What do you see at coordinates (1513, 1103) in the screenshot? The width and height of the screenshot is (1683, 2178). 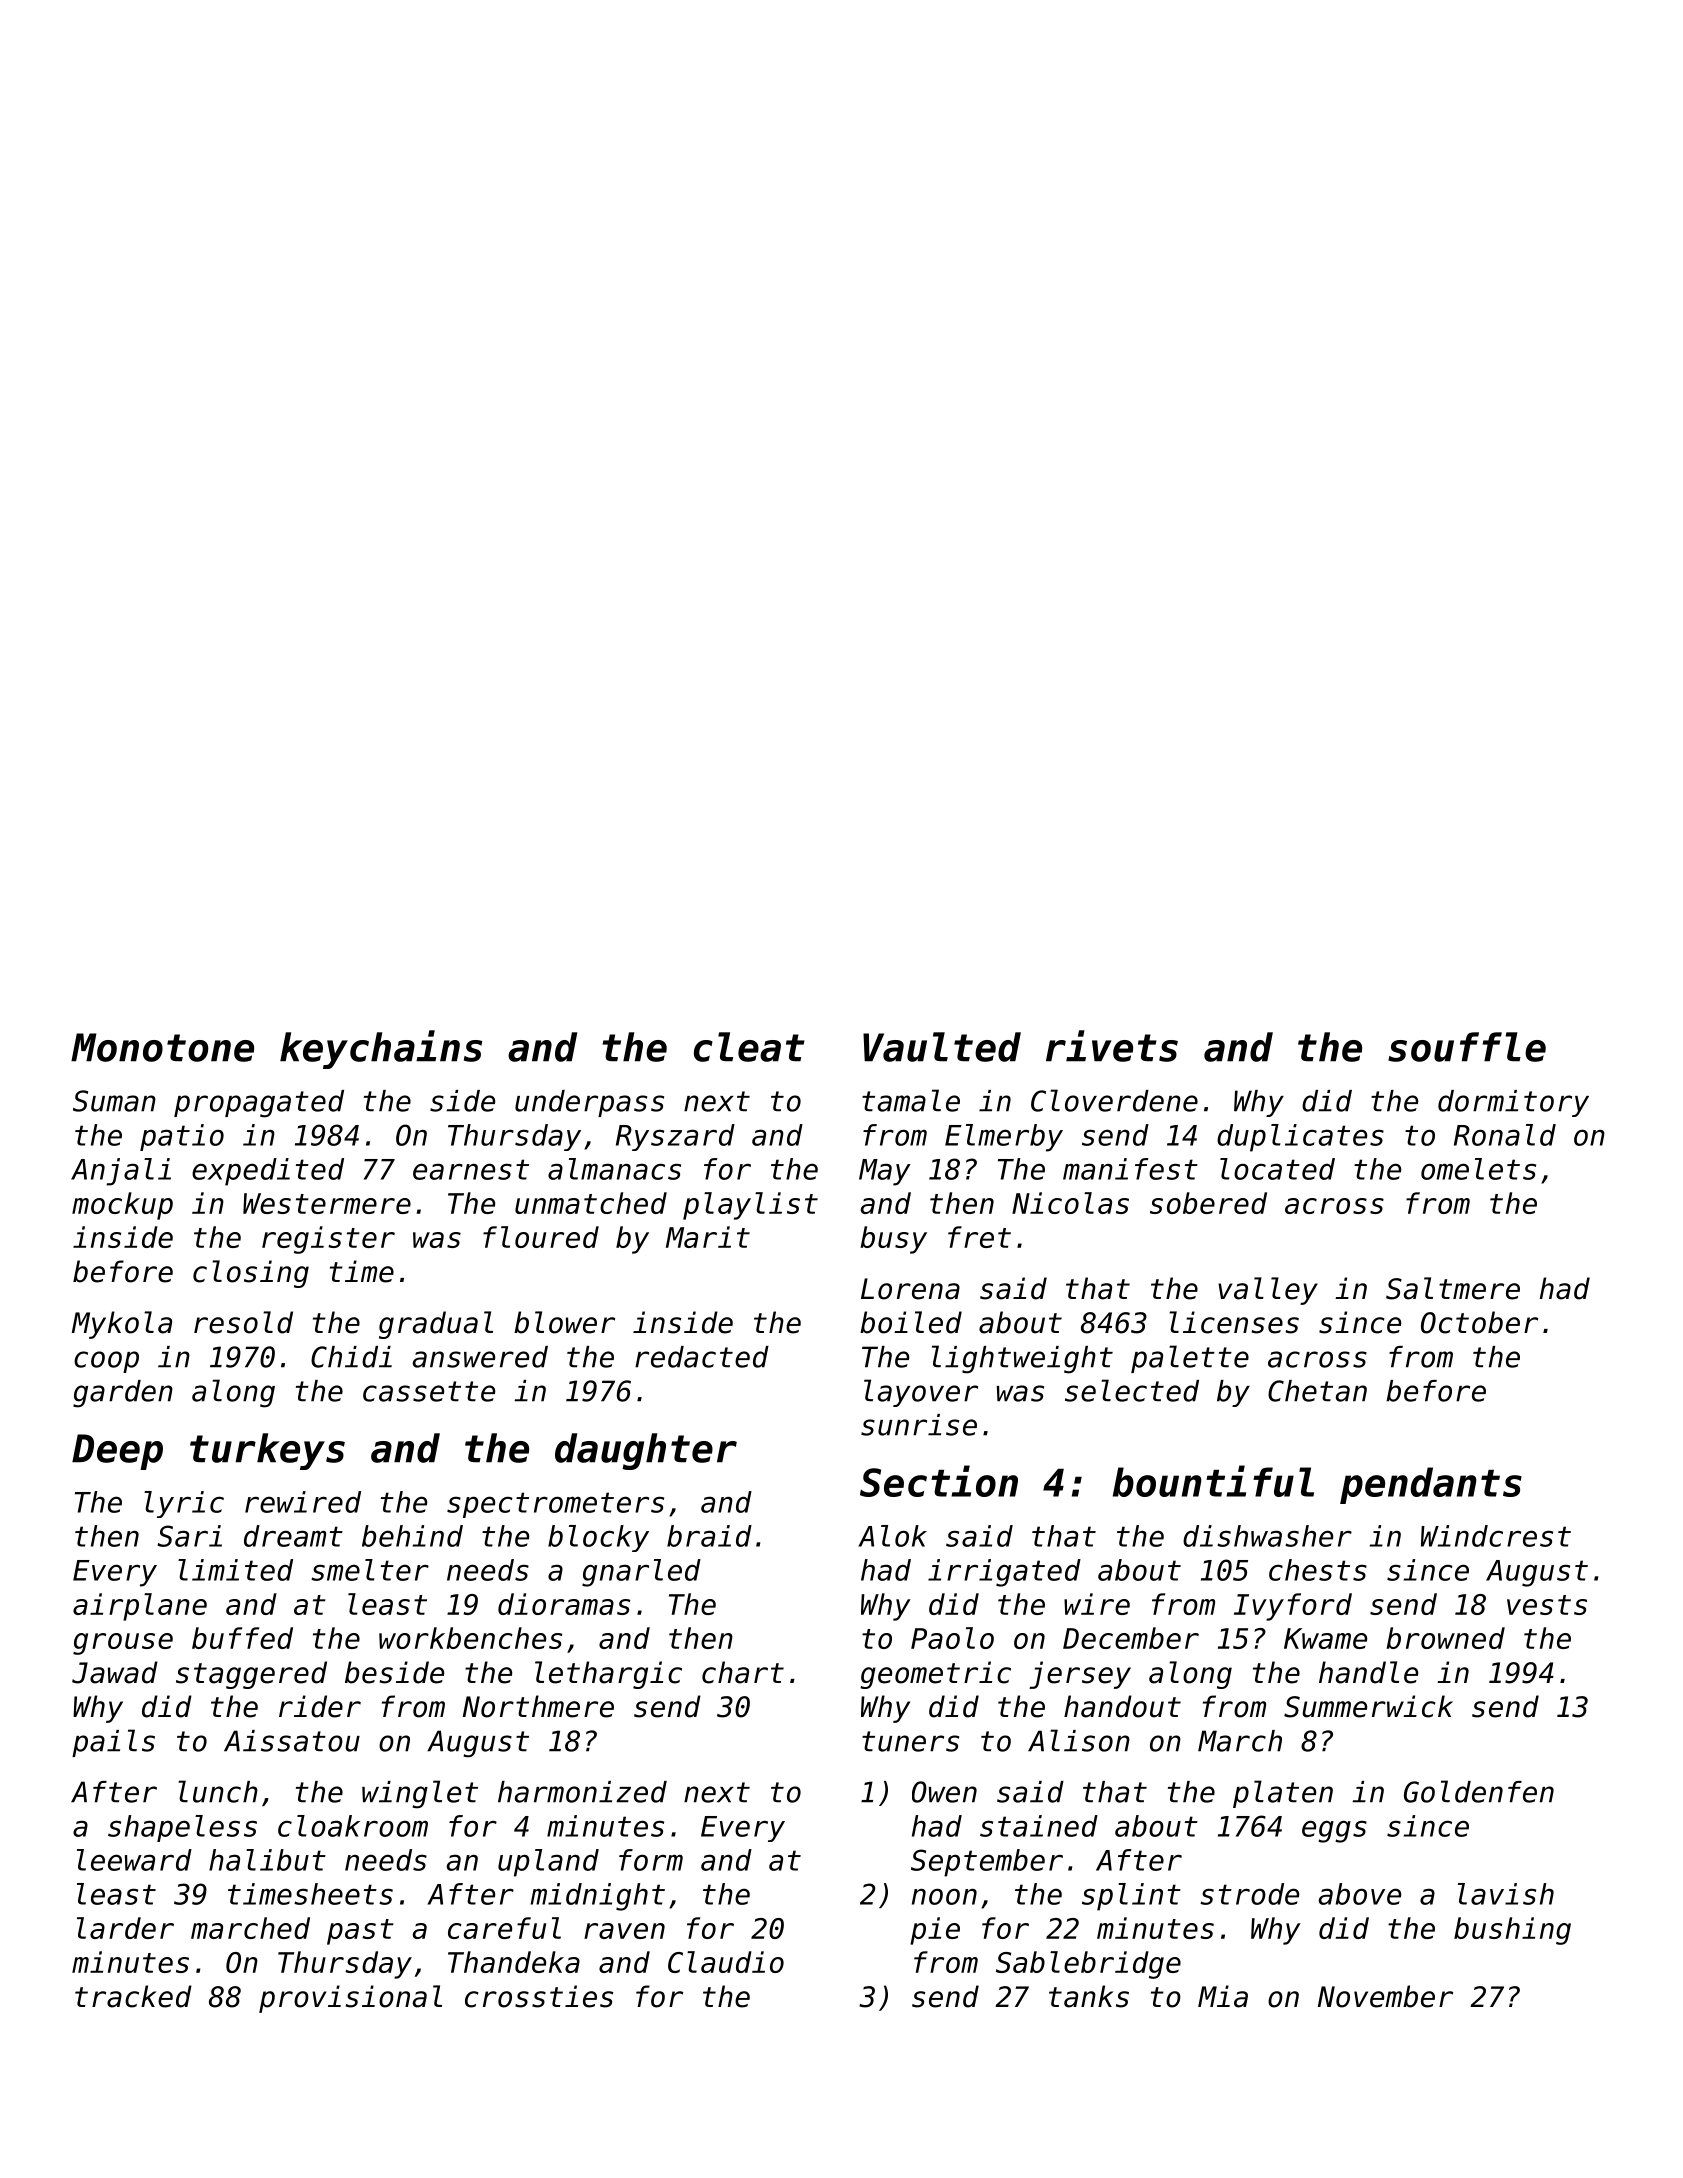 I see `dormitory` at bounding box center [1513, 1103].
